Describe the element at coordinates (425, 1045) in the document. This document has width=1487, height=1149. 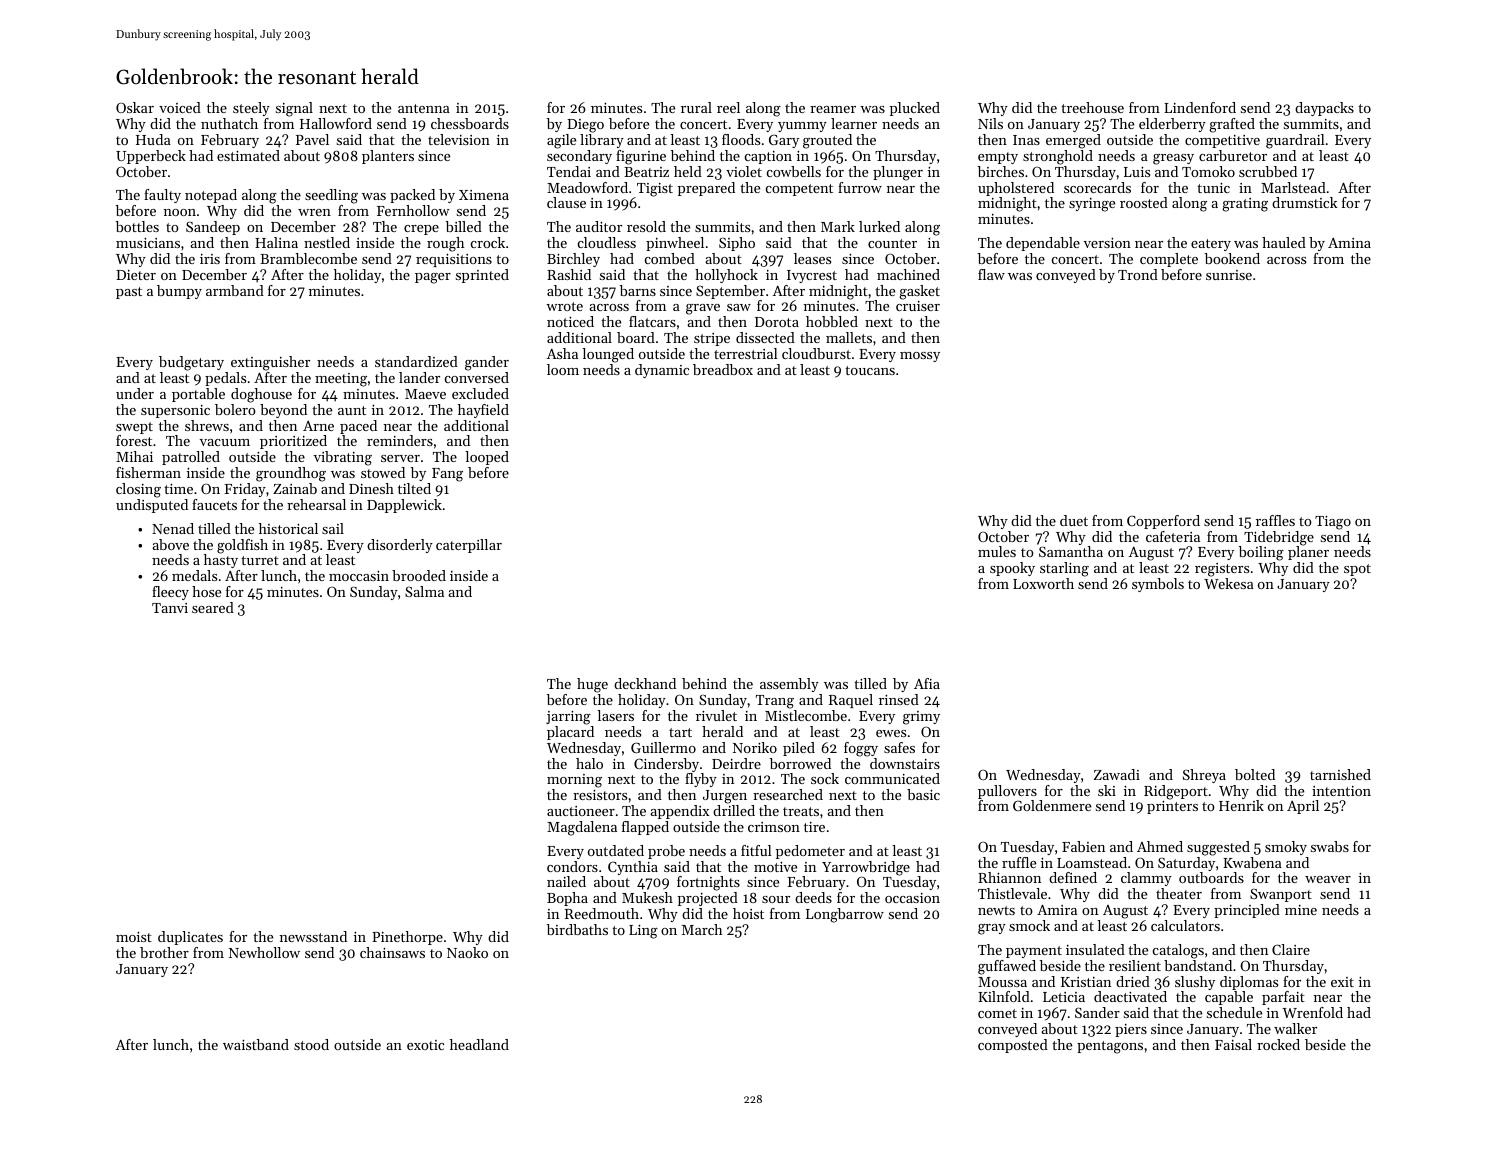
I see `exotic` at that location.
